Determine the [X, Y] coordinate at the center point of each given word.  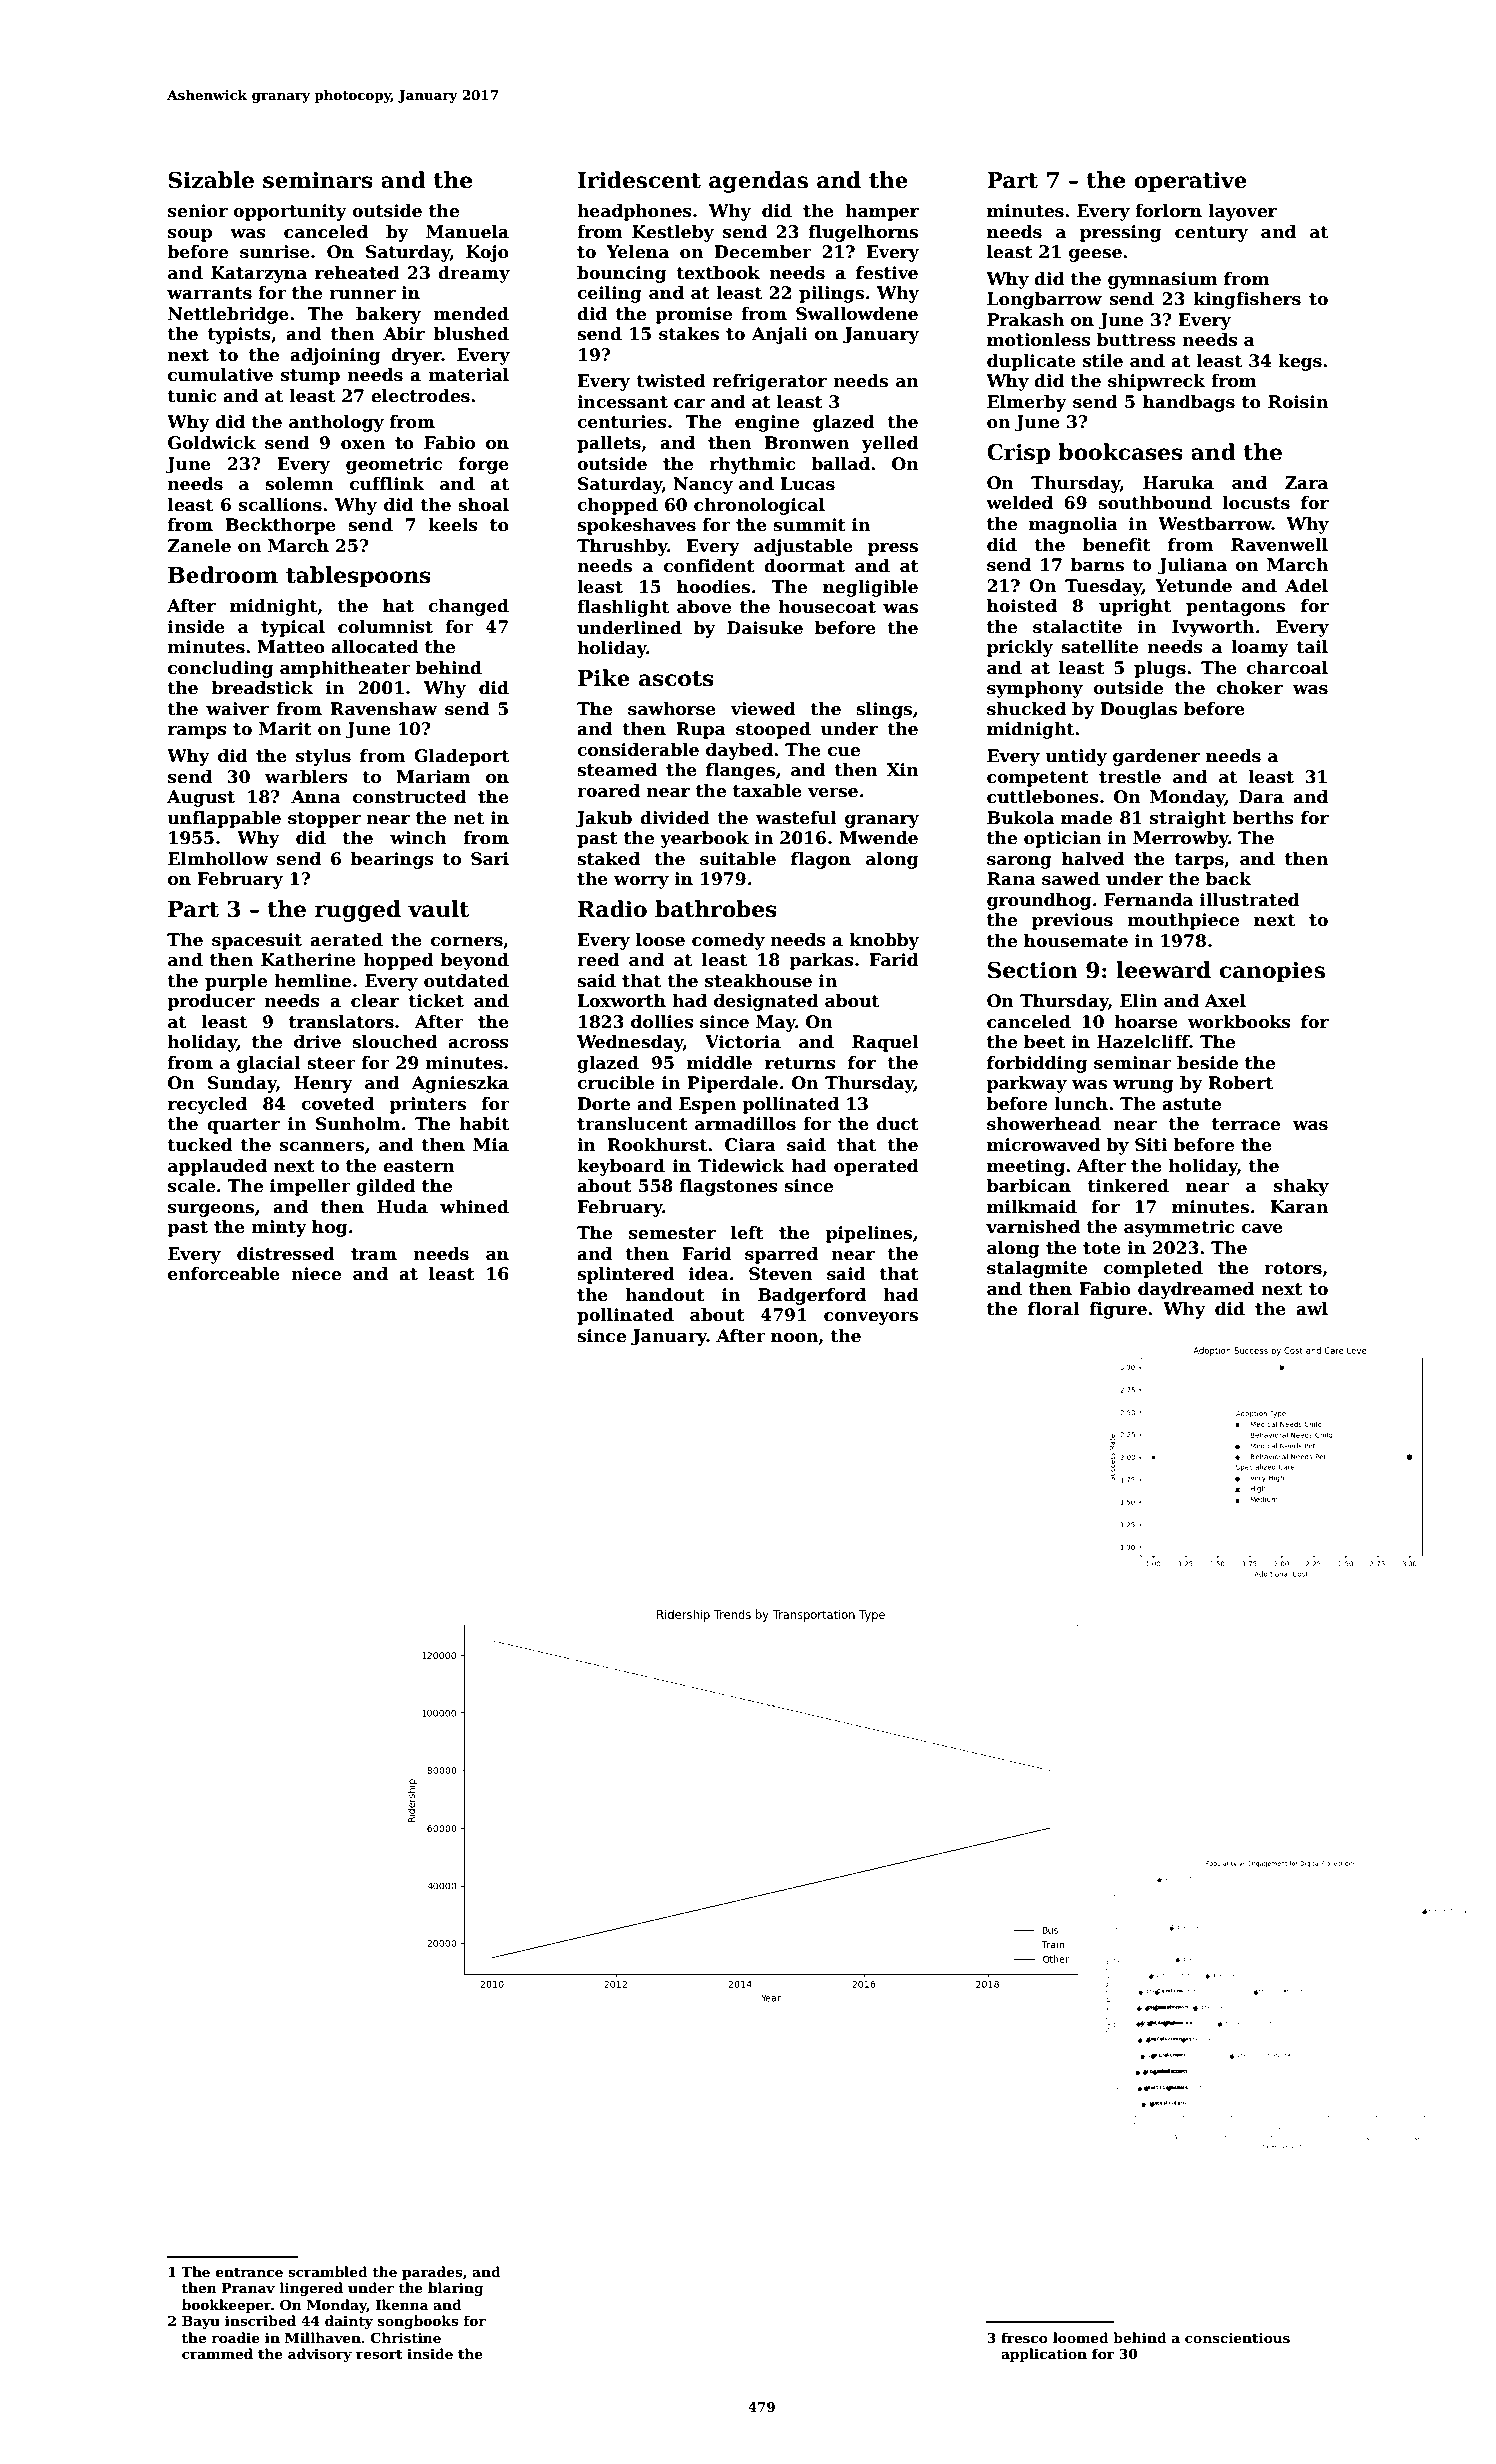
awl [1312, 1309]
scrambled [328, 2271]
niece [316, 1274]
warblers [306, 777]
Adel [1306, 586]
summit [809, 525]
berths [1263, 818]
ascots [676, 679]
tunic [192, 396]
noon [794, 1338]
